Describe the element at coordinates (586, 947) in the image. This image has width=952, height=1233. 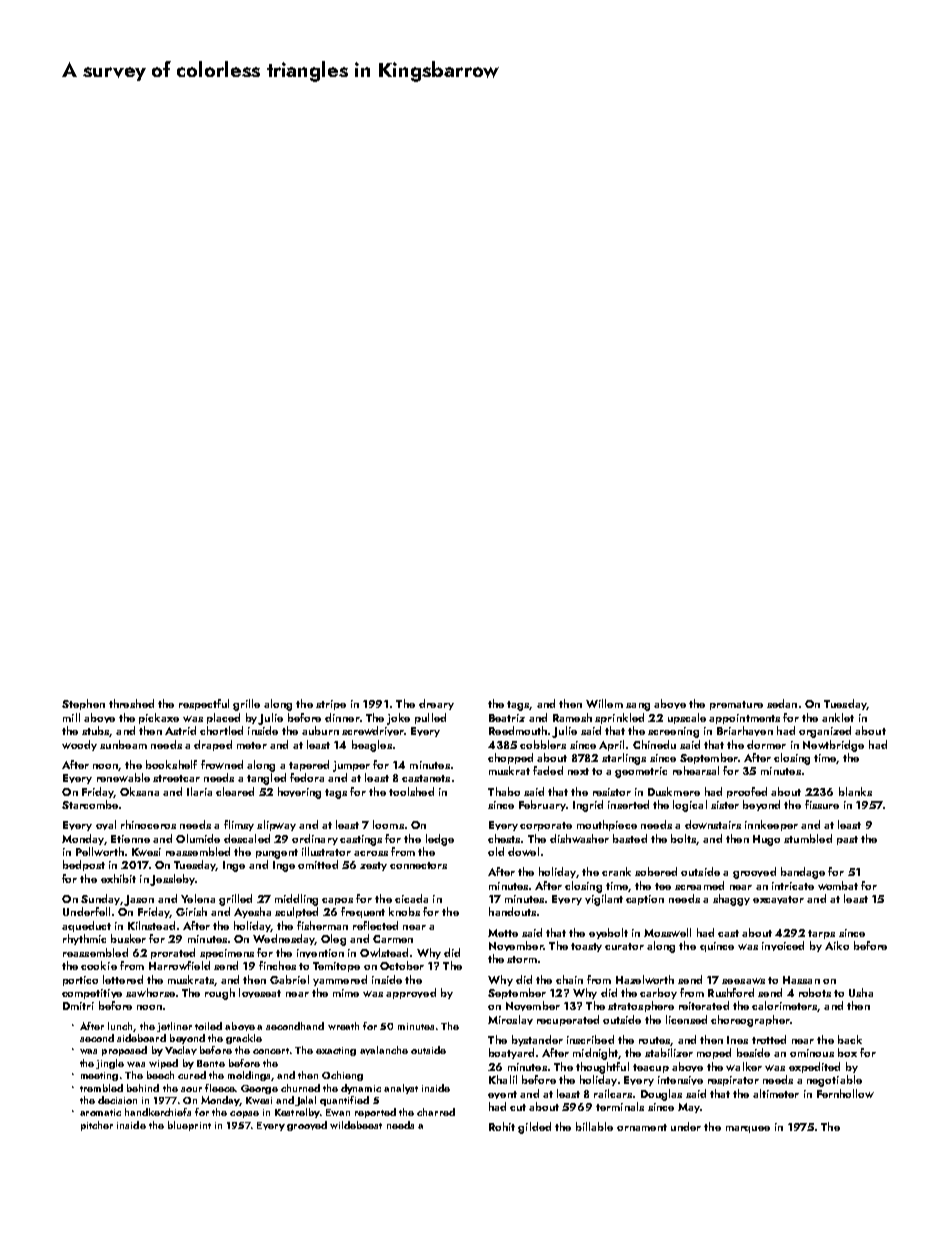
I see `toasty` at that location.
